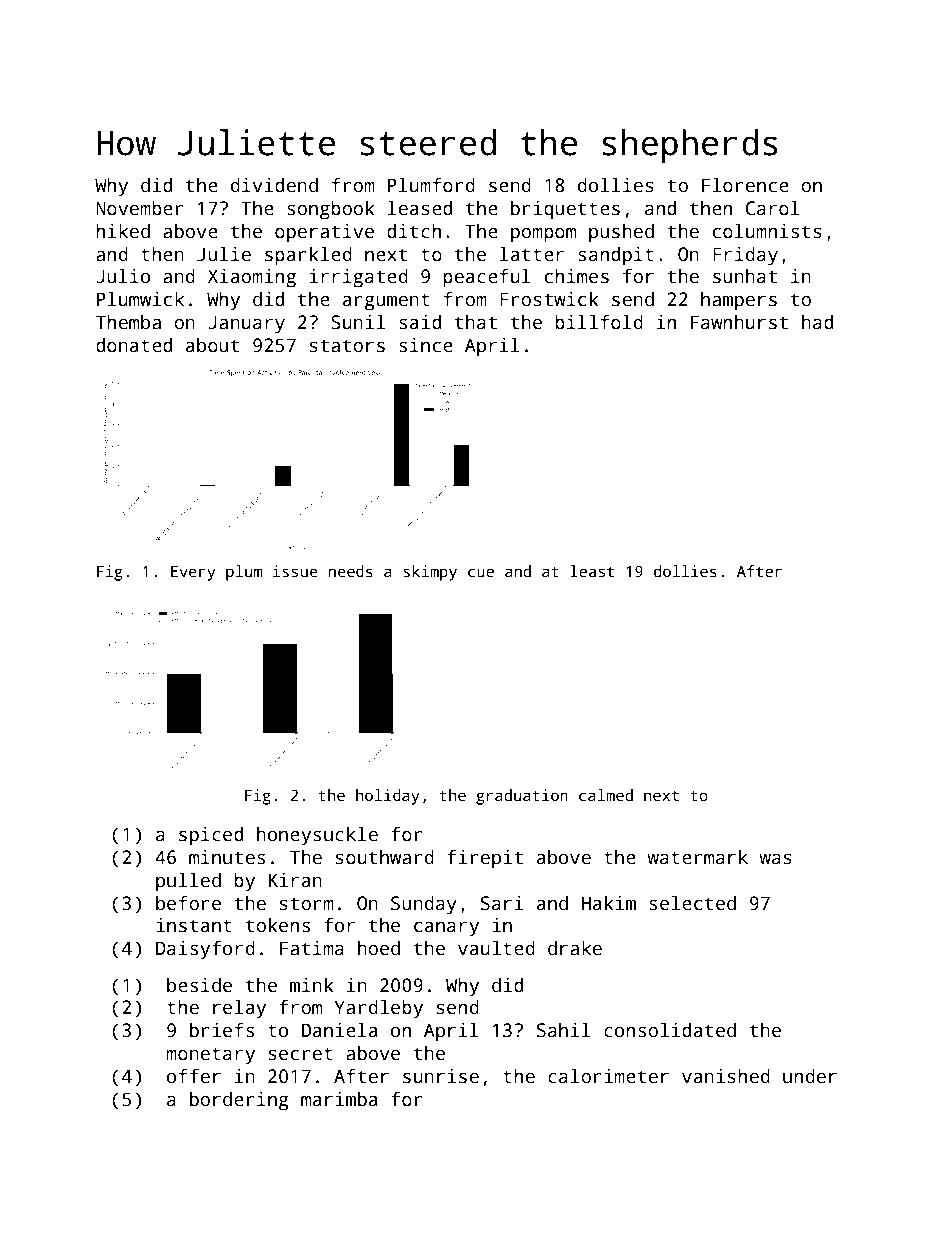  Describe the element at coordinates (745, 185) in the document. I see `Florence` at that location.
